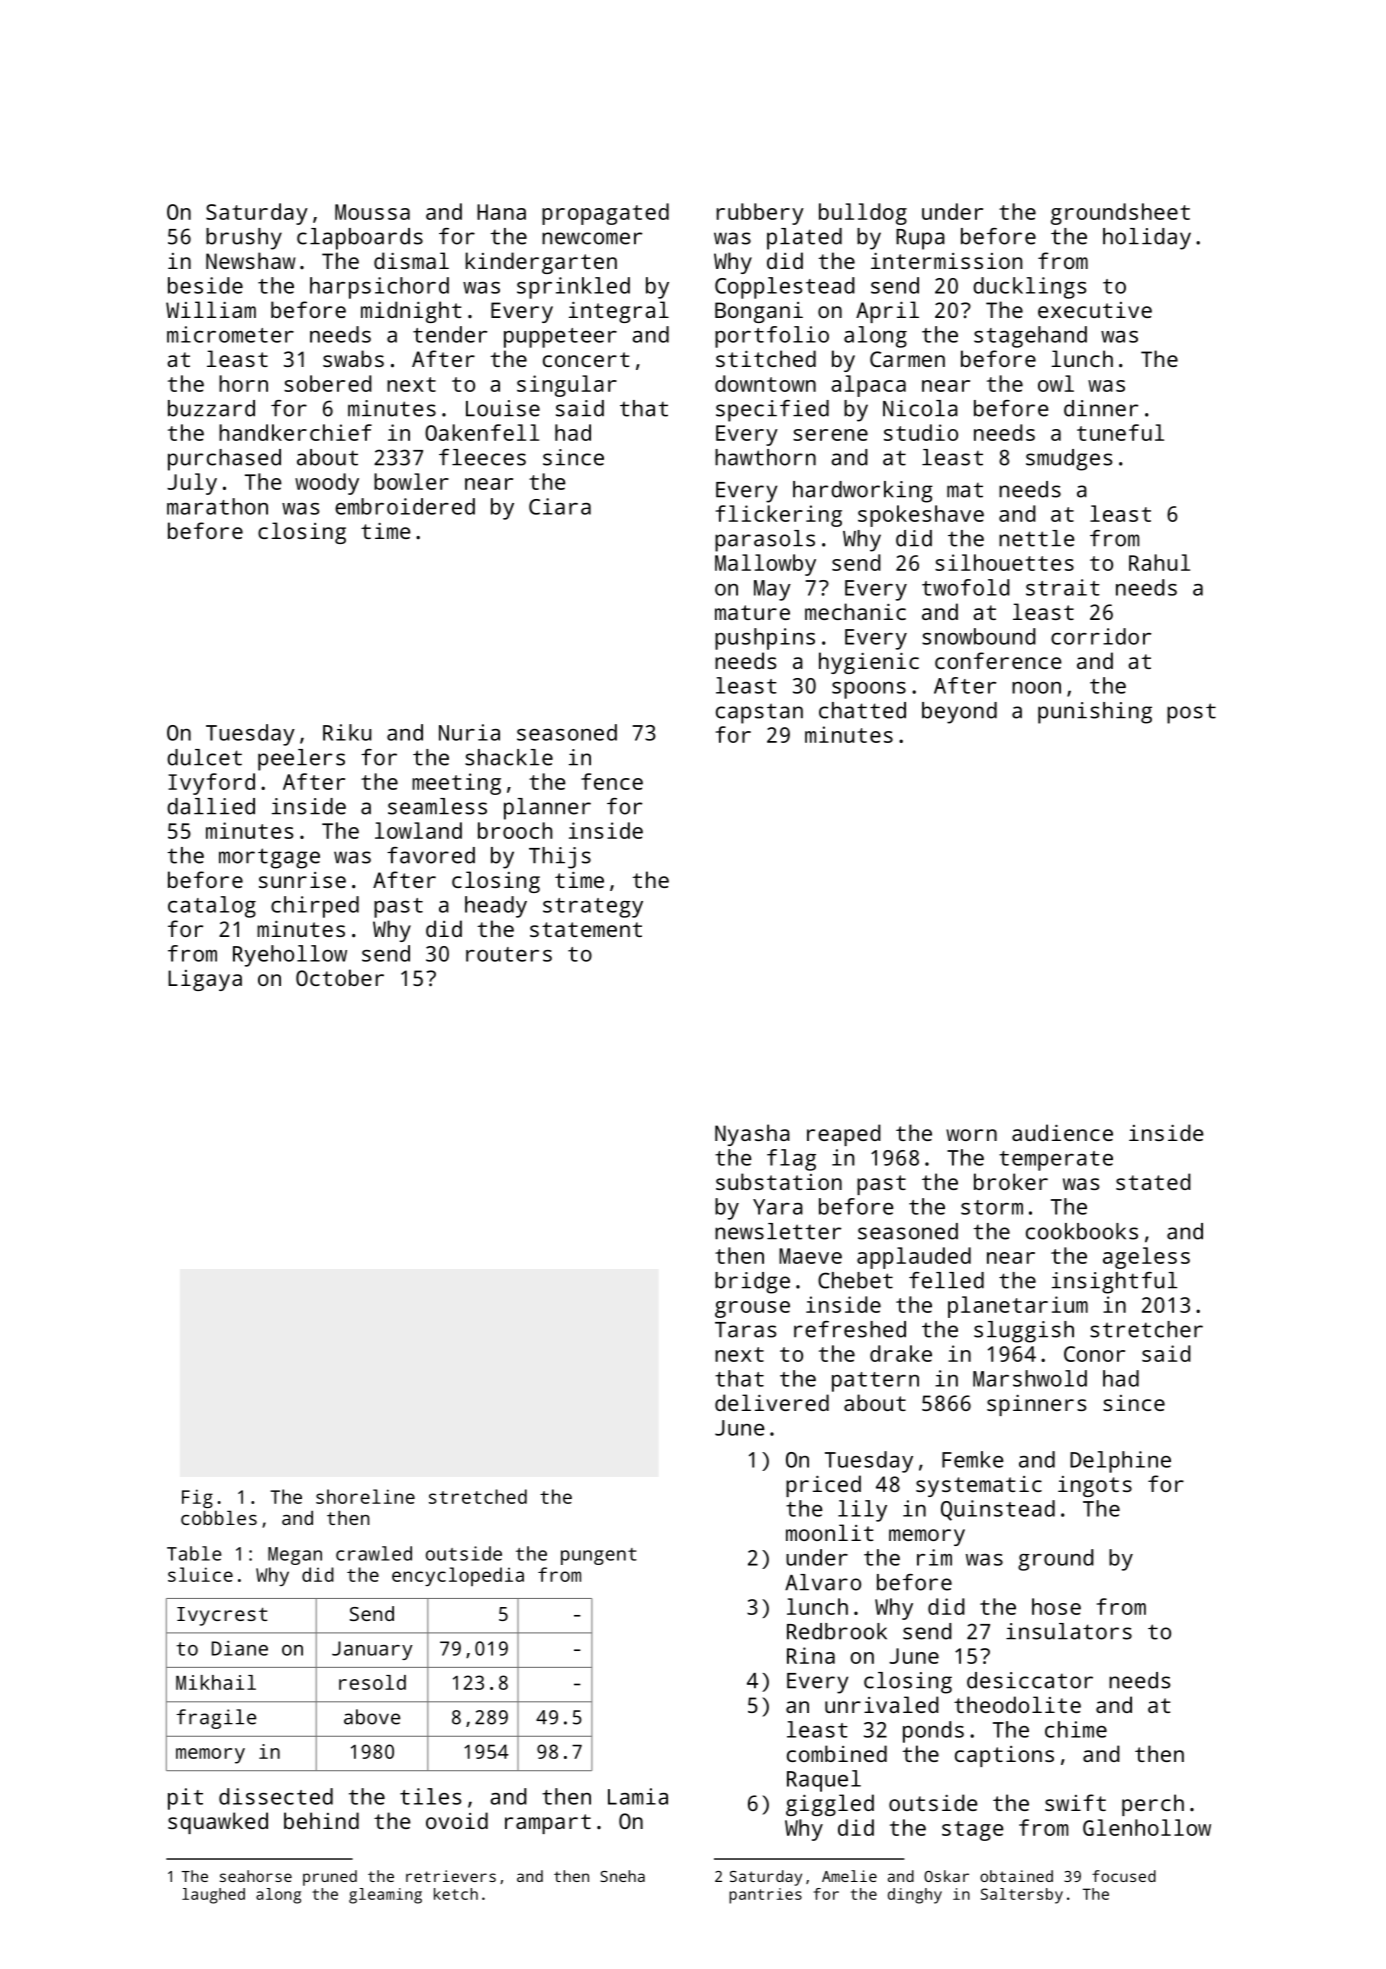  I want to click on mortgage, so click(269, 858).
